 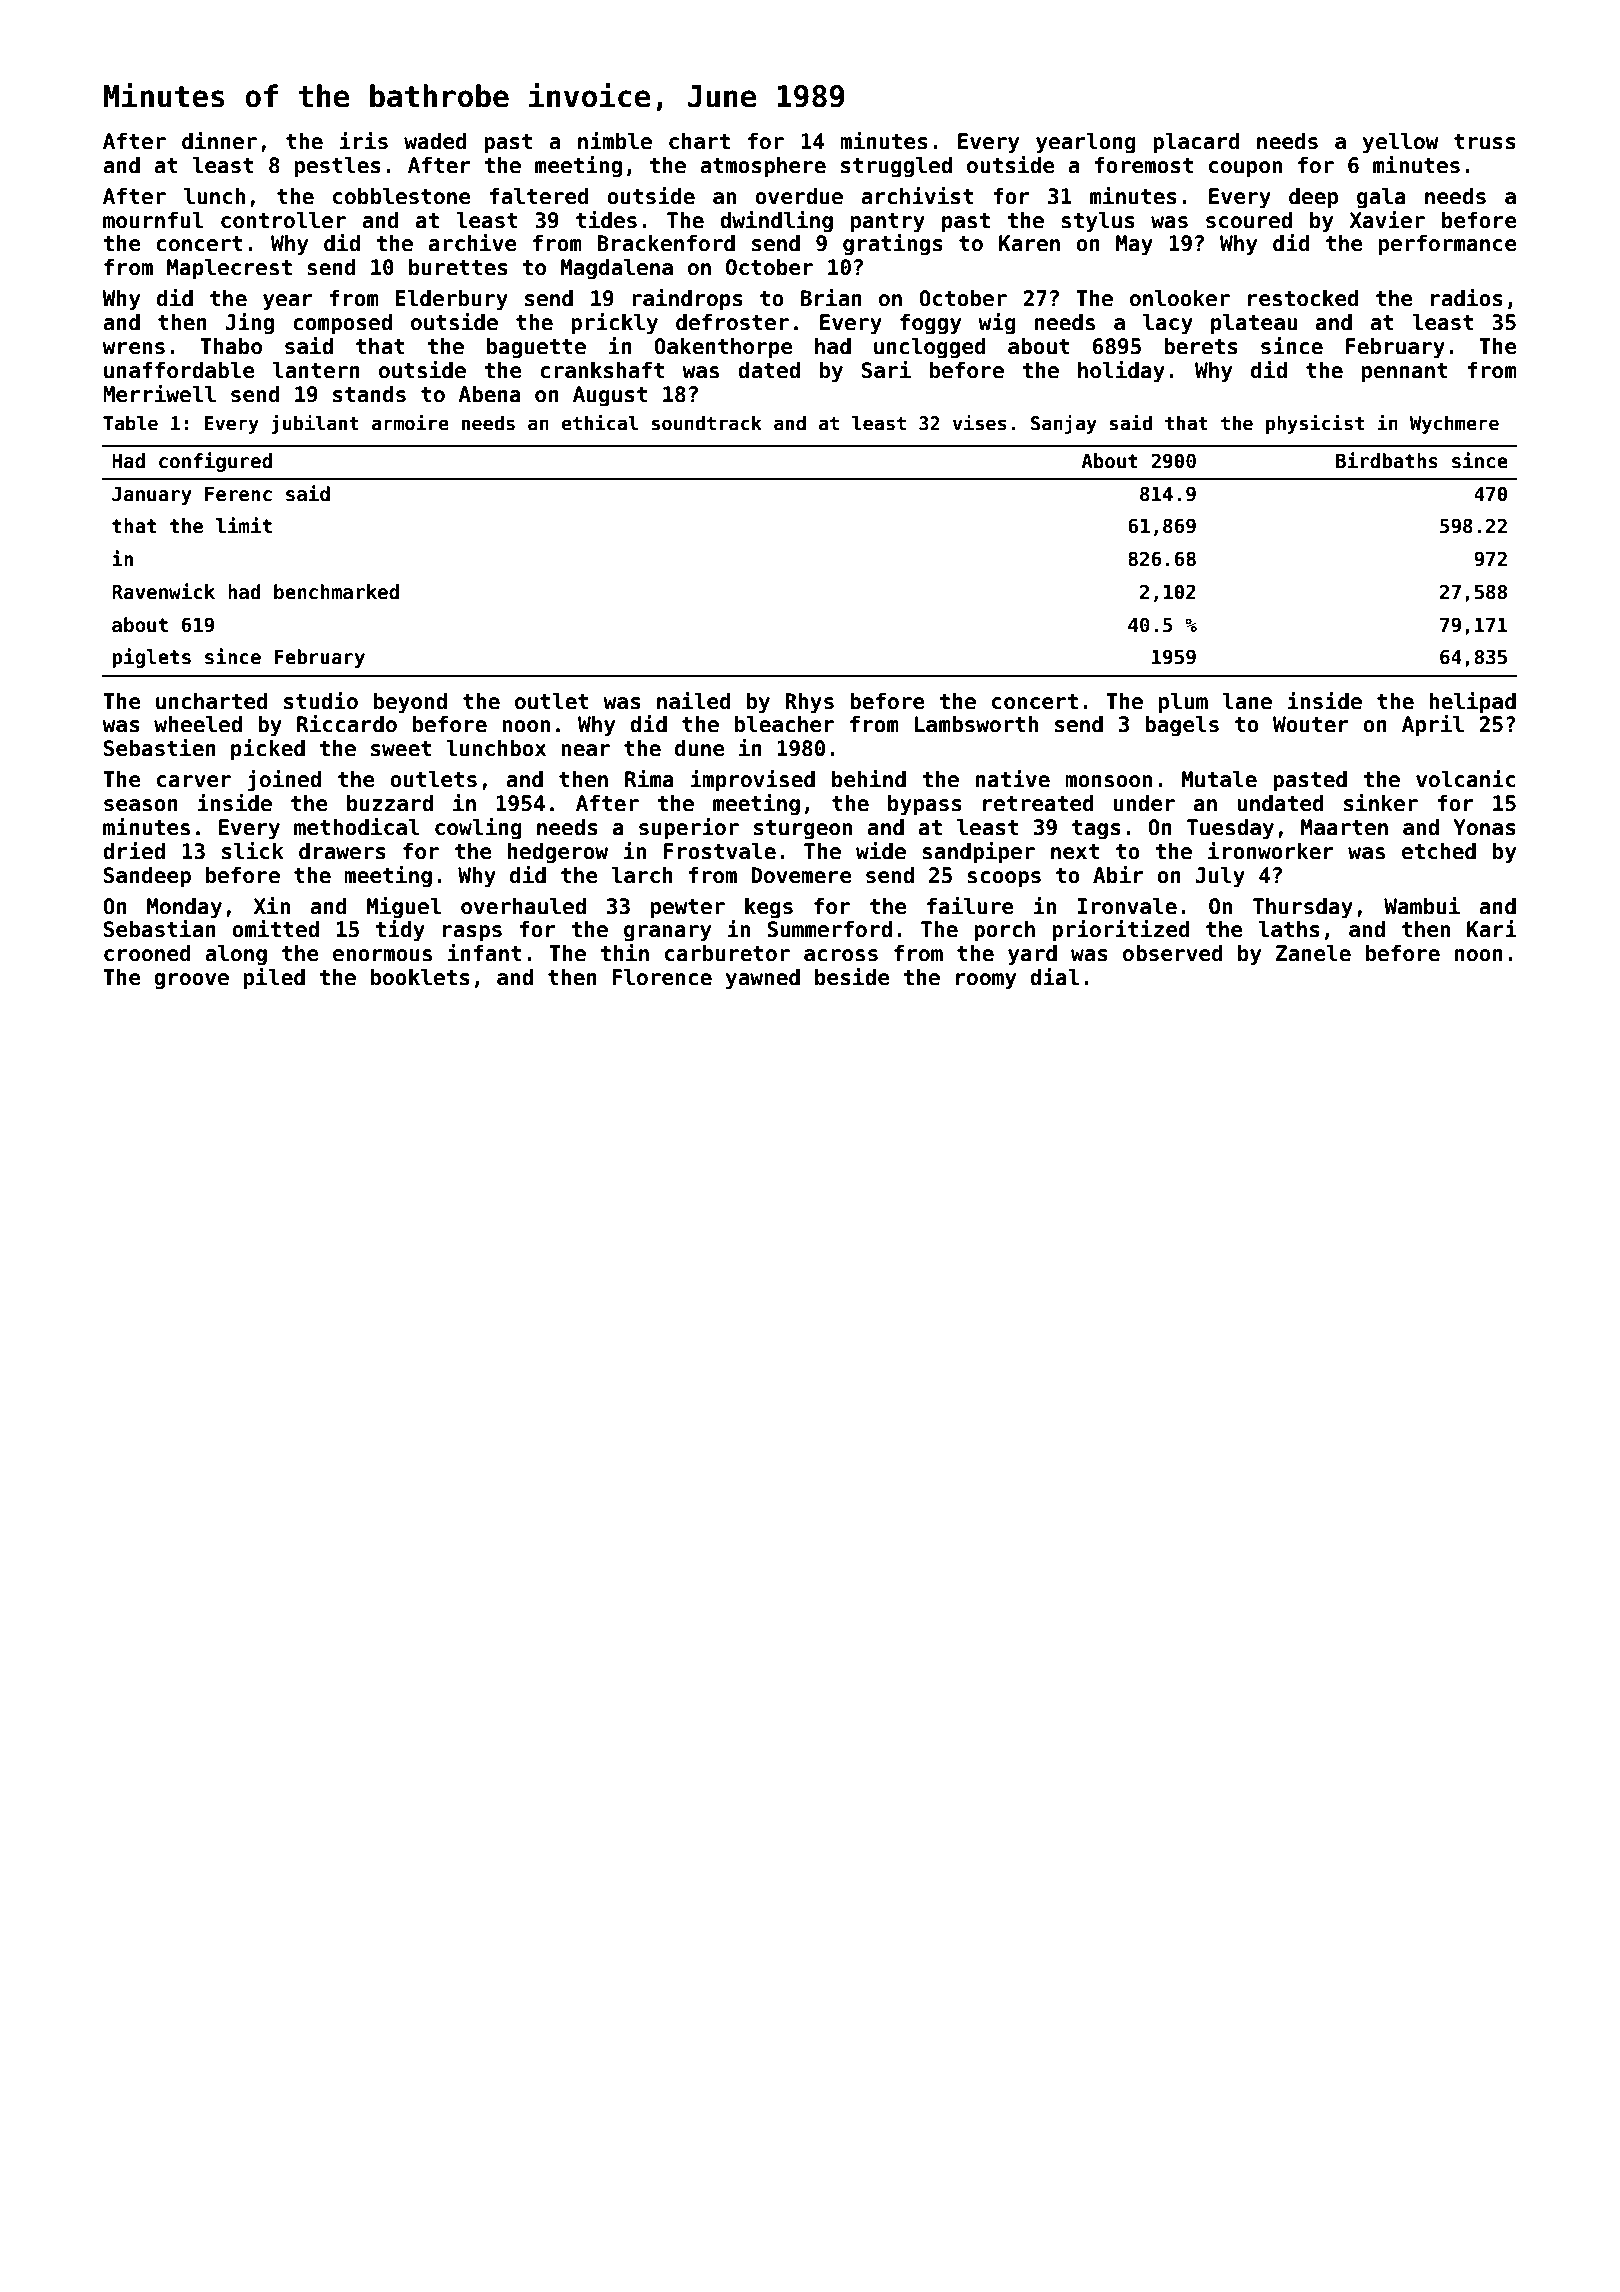 What do you see at coordinates (336, 592) in the screenshot?
I see `benchmarked` at bounding box center [336, 592].
